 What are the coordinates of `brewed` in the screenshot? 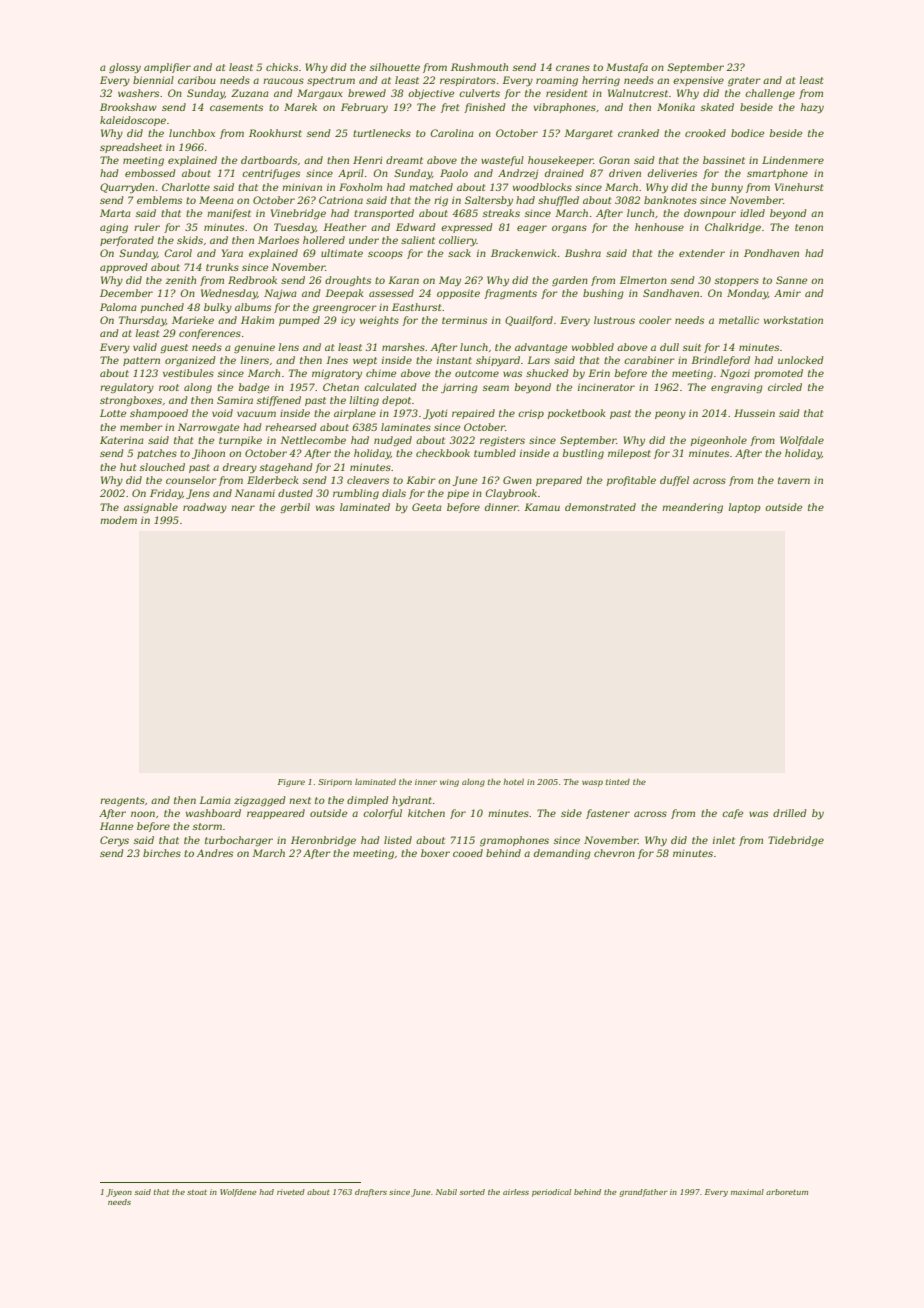 It's located at (367, 93).
